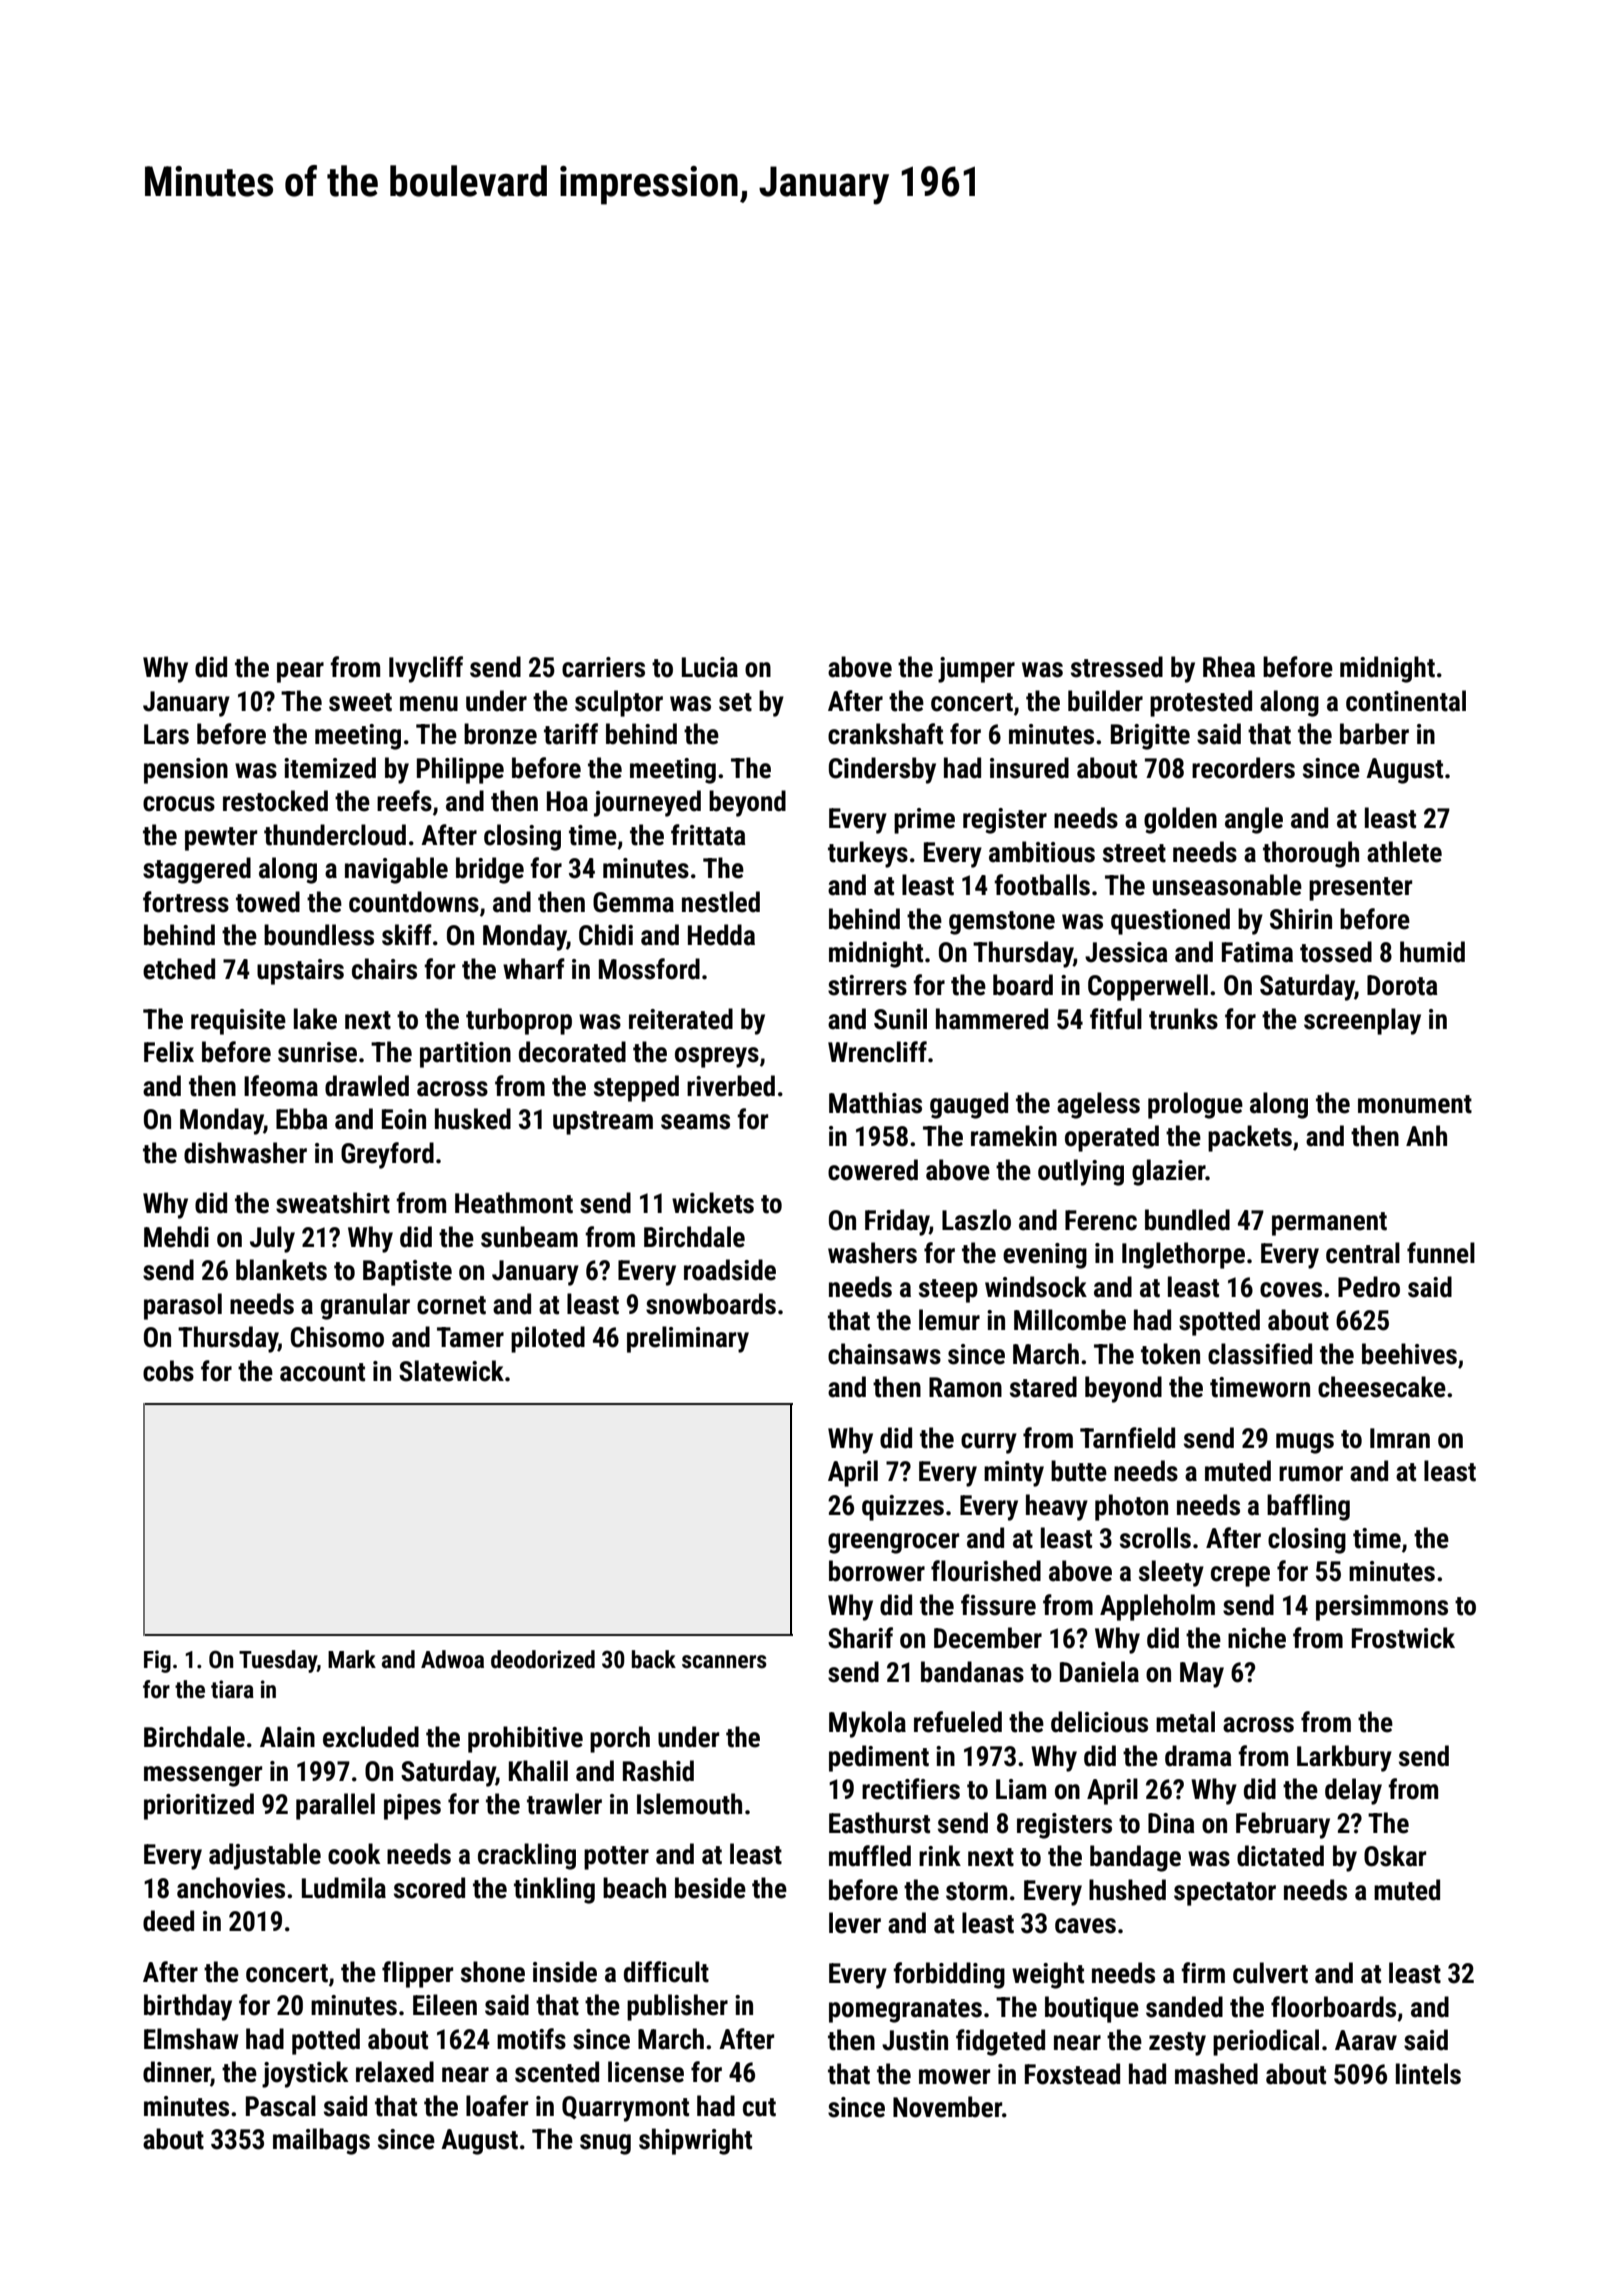 Image resolution: width=1620 pixels, height=2292 pixels. Describe the element at coordinates (451, 1371) in the document. I see `Slatewick` at that location.
